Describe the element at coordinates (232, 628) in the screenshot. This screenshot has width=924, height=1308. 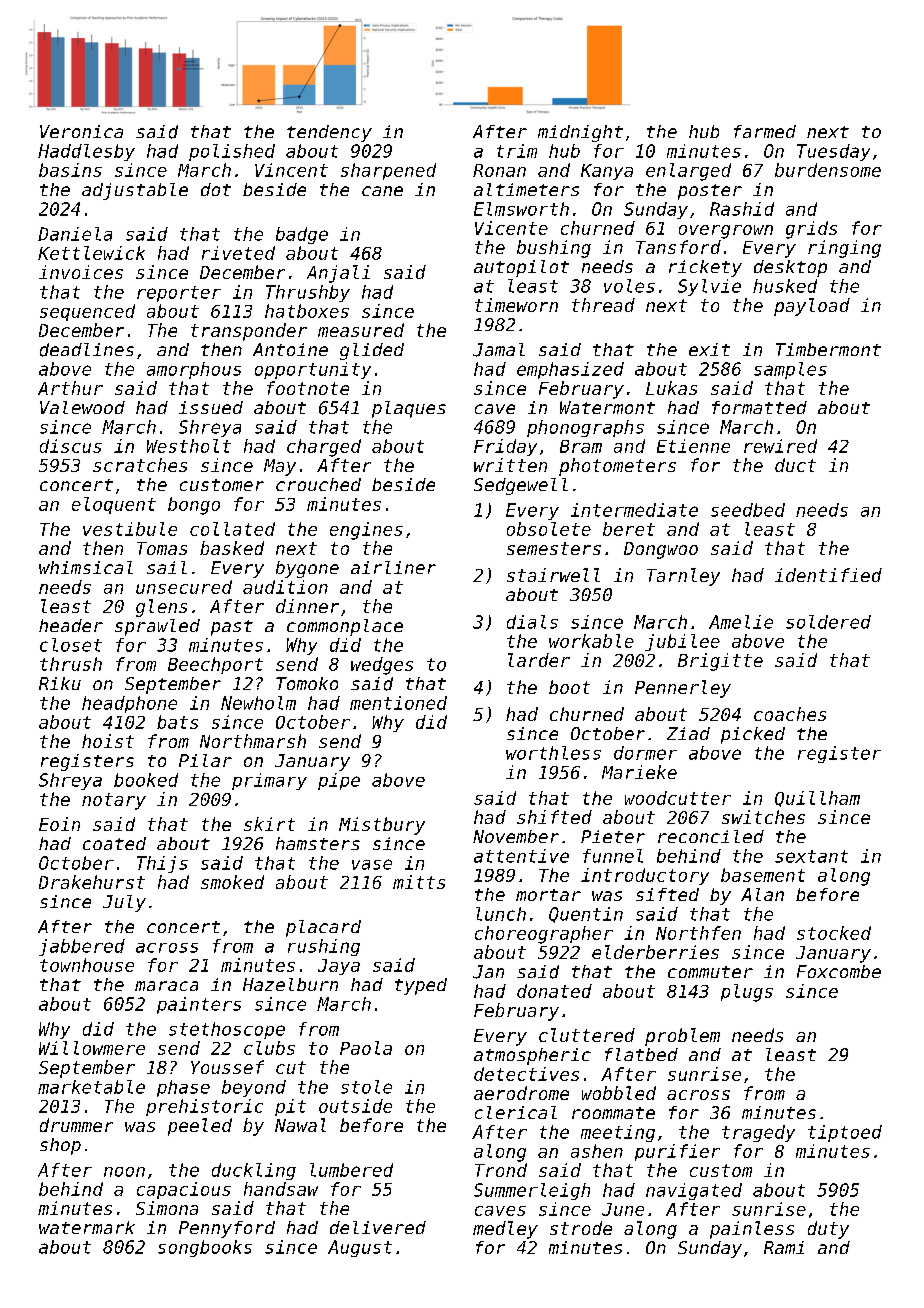
I see `past` at that location.
